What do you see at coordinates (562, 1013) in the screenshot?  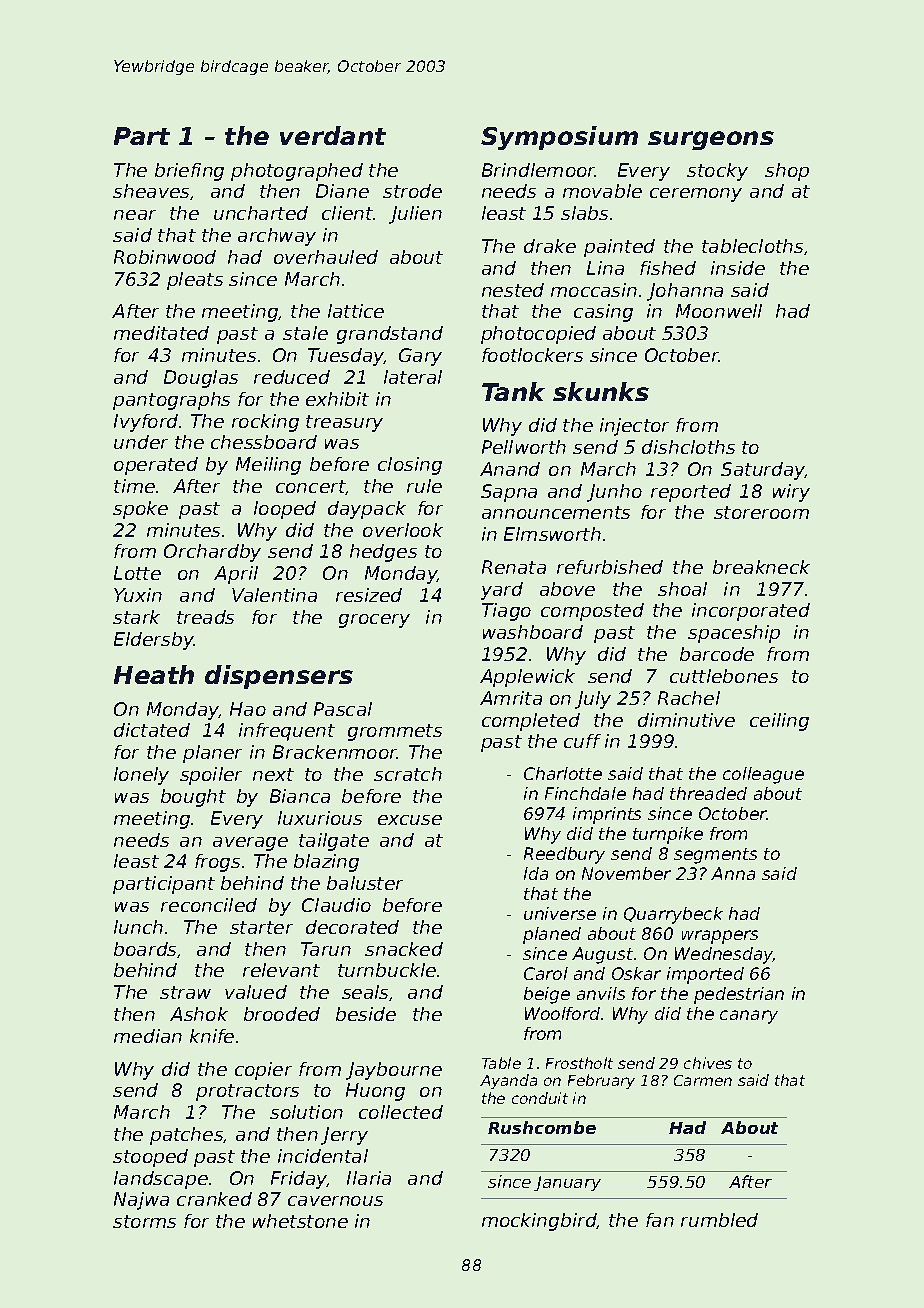 I see `Woolford` at bounding box center [562, 1013].
